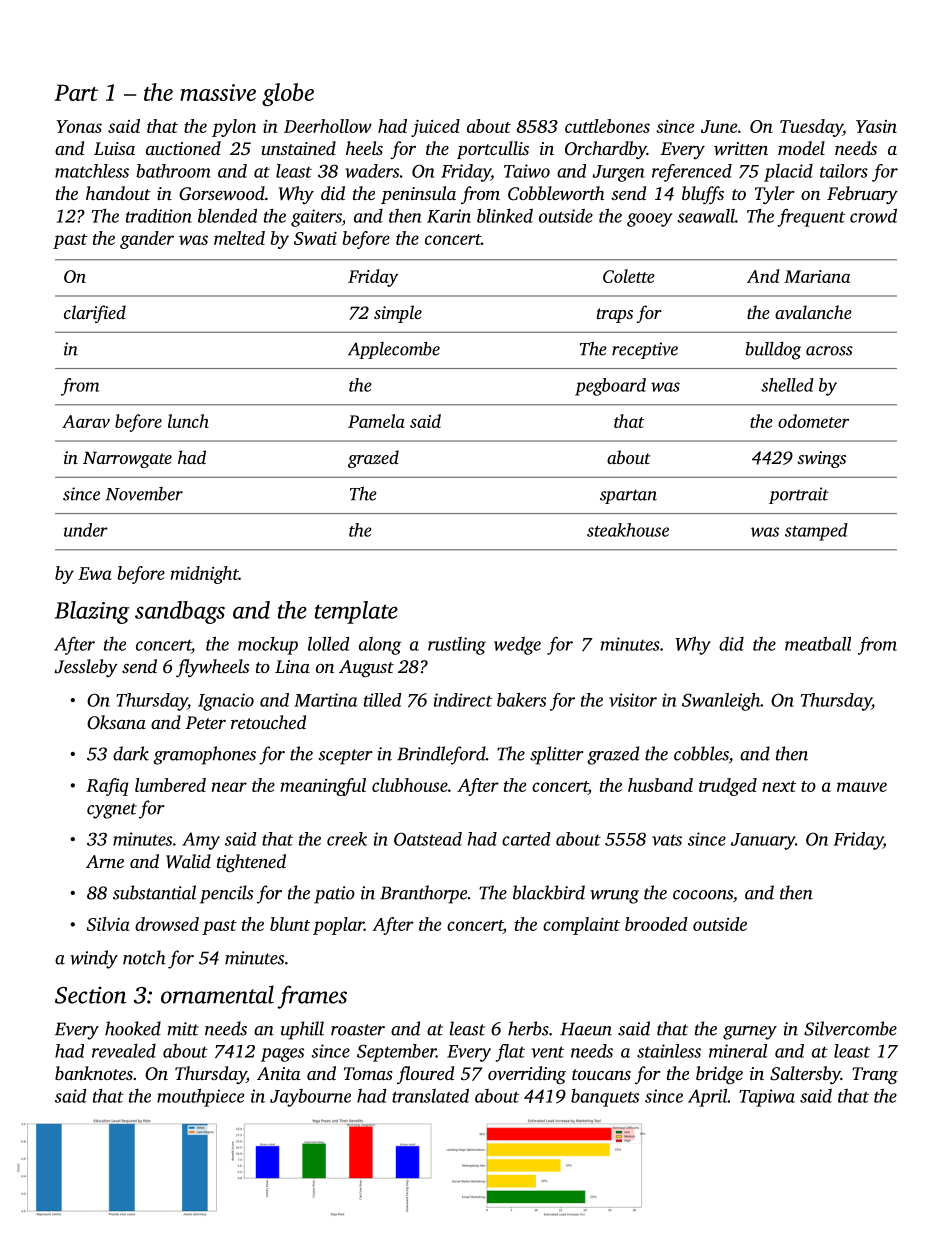 The height and width of the screenshot is (1233, 952). What do you see at coordinates (862, 787) in the screenshot?
I see `mauve` at bounding box center [862, 787].
